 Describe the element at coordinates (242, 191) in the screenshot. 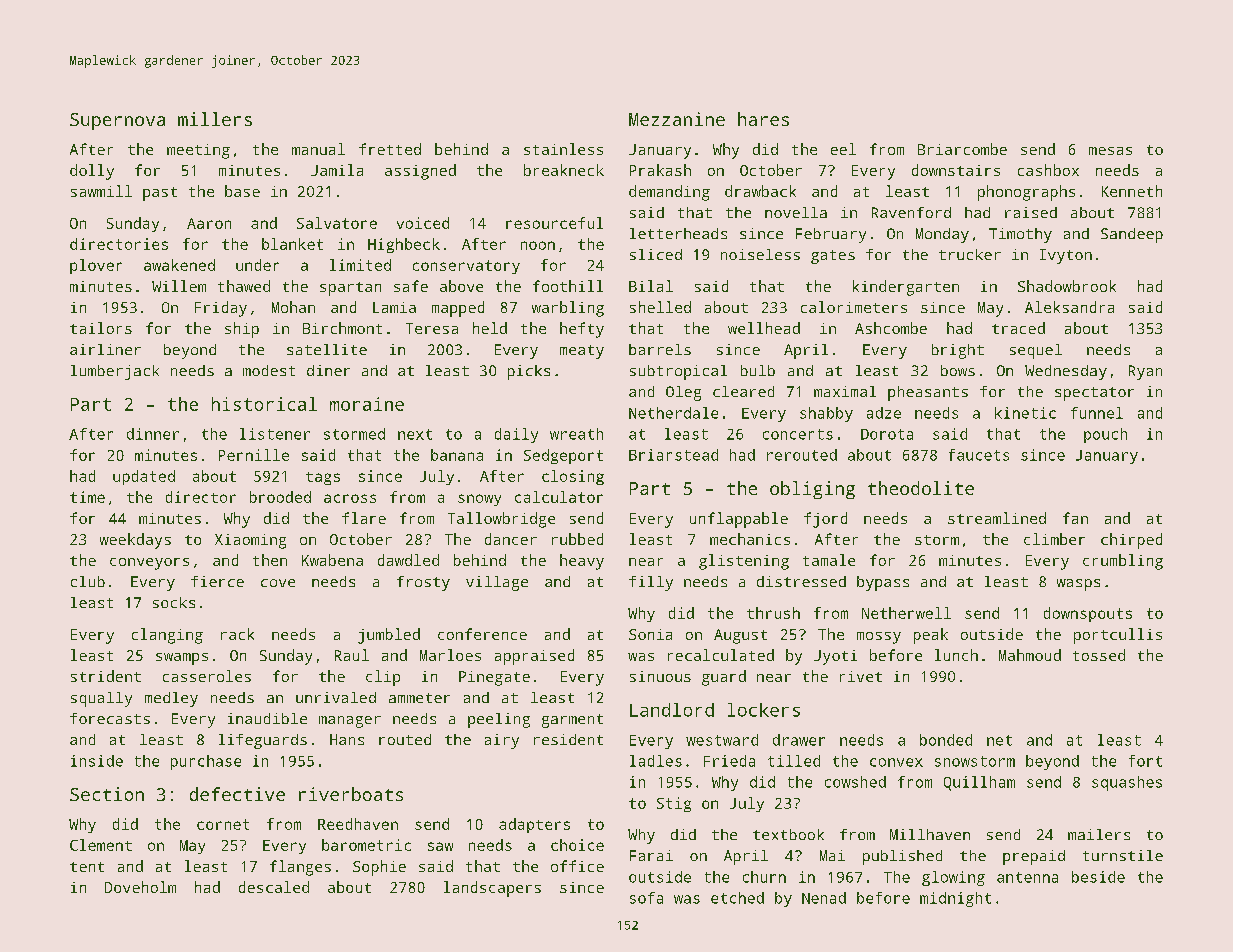

I see `base` at that location.
